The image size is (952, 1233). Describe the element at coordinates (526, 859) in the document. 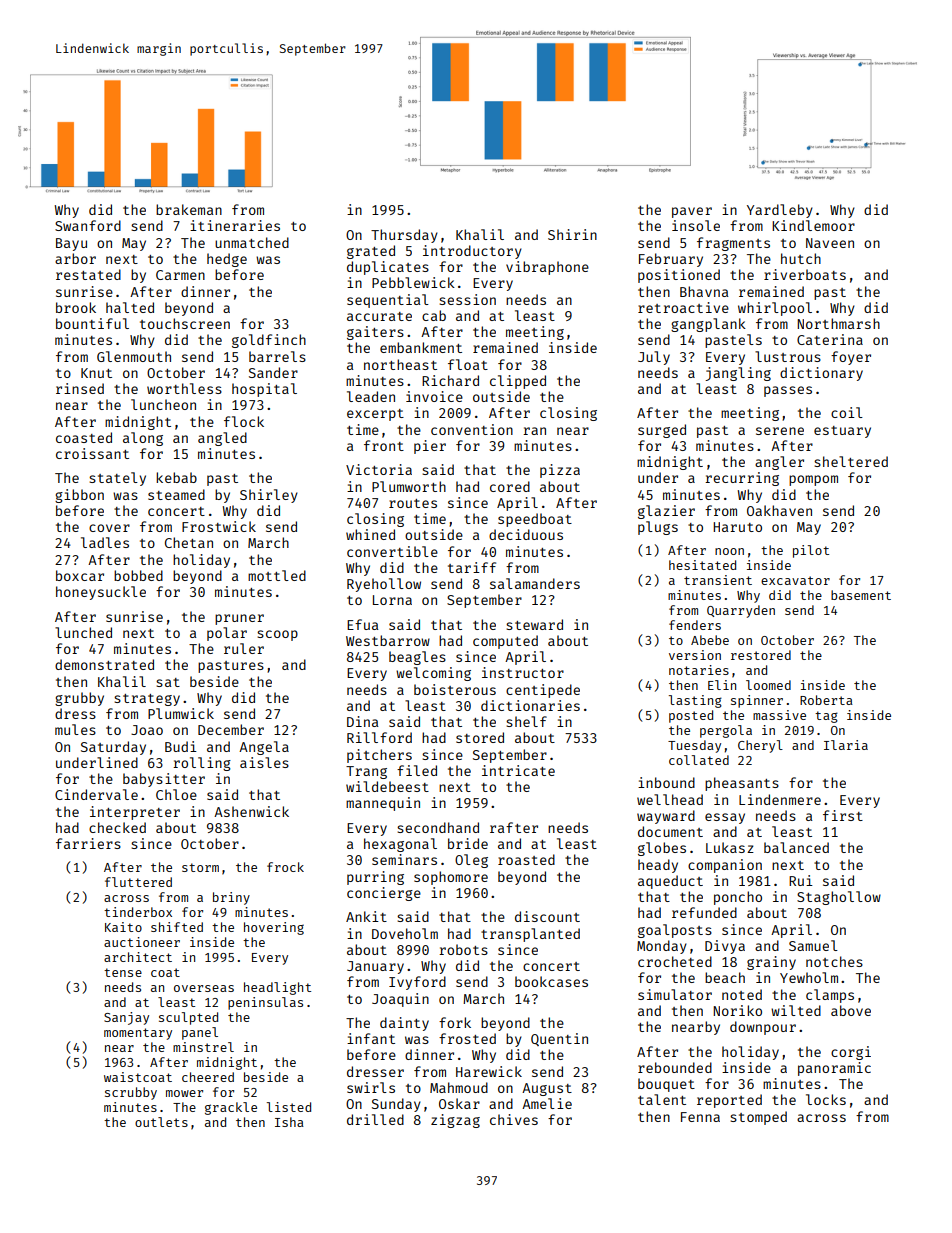

I see `roasted` at that location.
